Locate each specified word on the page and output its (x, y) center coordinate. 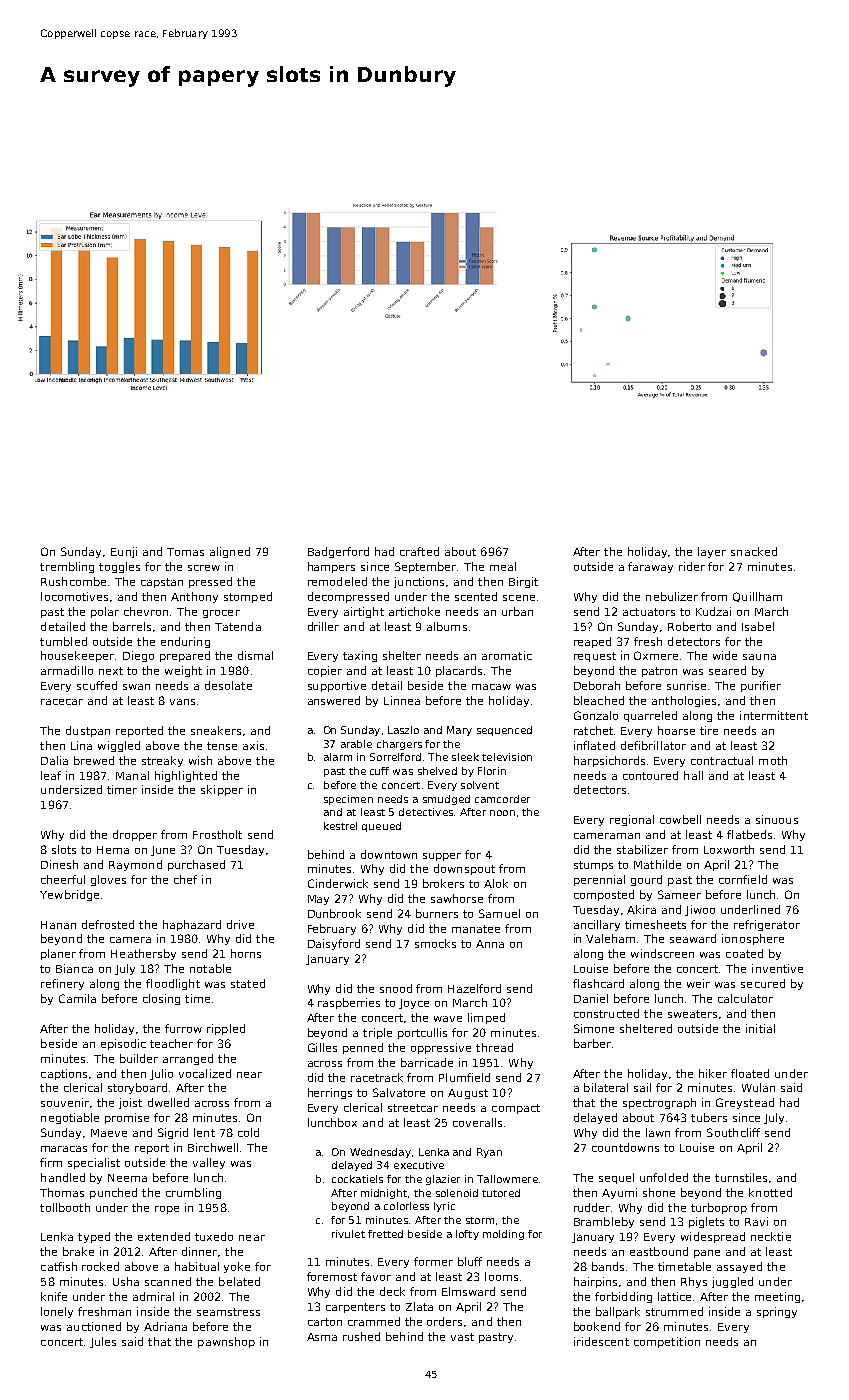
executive (419, 1165)
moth (773, 760)
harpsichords (609, 761)
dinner (199, 1251)
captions (64, 1074)
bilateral (606, 1087)
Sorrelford (395, 757)
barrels (132, 626)
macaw (491, 687)
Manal (132, 775)
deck (392, 1291)
